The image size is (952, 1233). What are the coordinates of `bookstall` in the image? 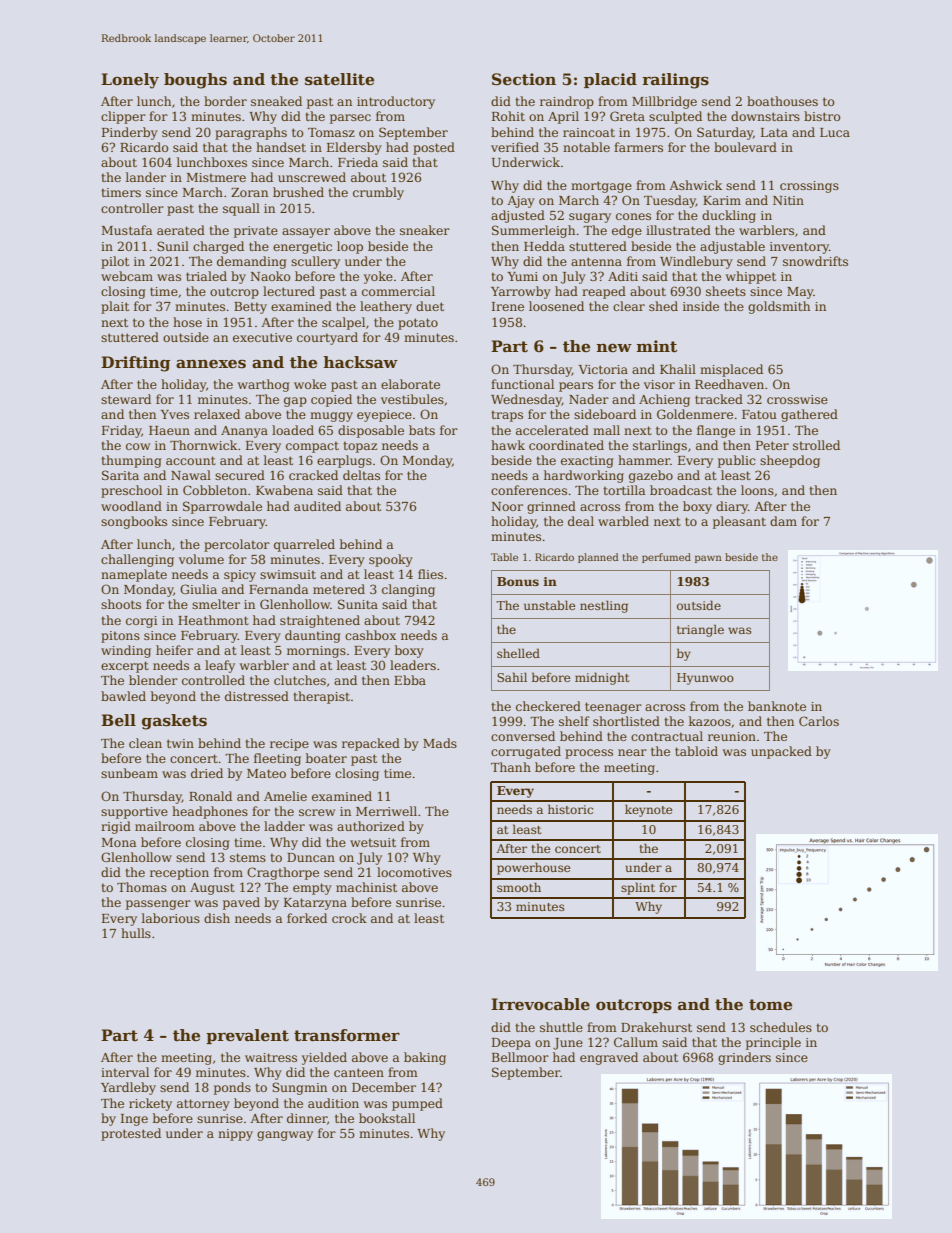 It's located at (387, 1118).
